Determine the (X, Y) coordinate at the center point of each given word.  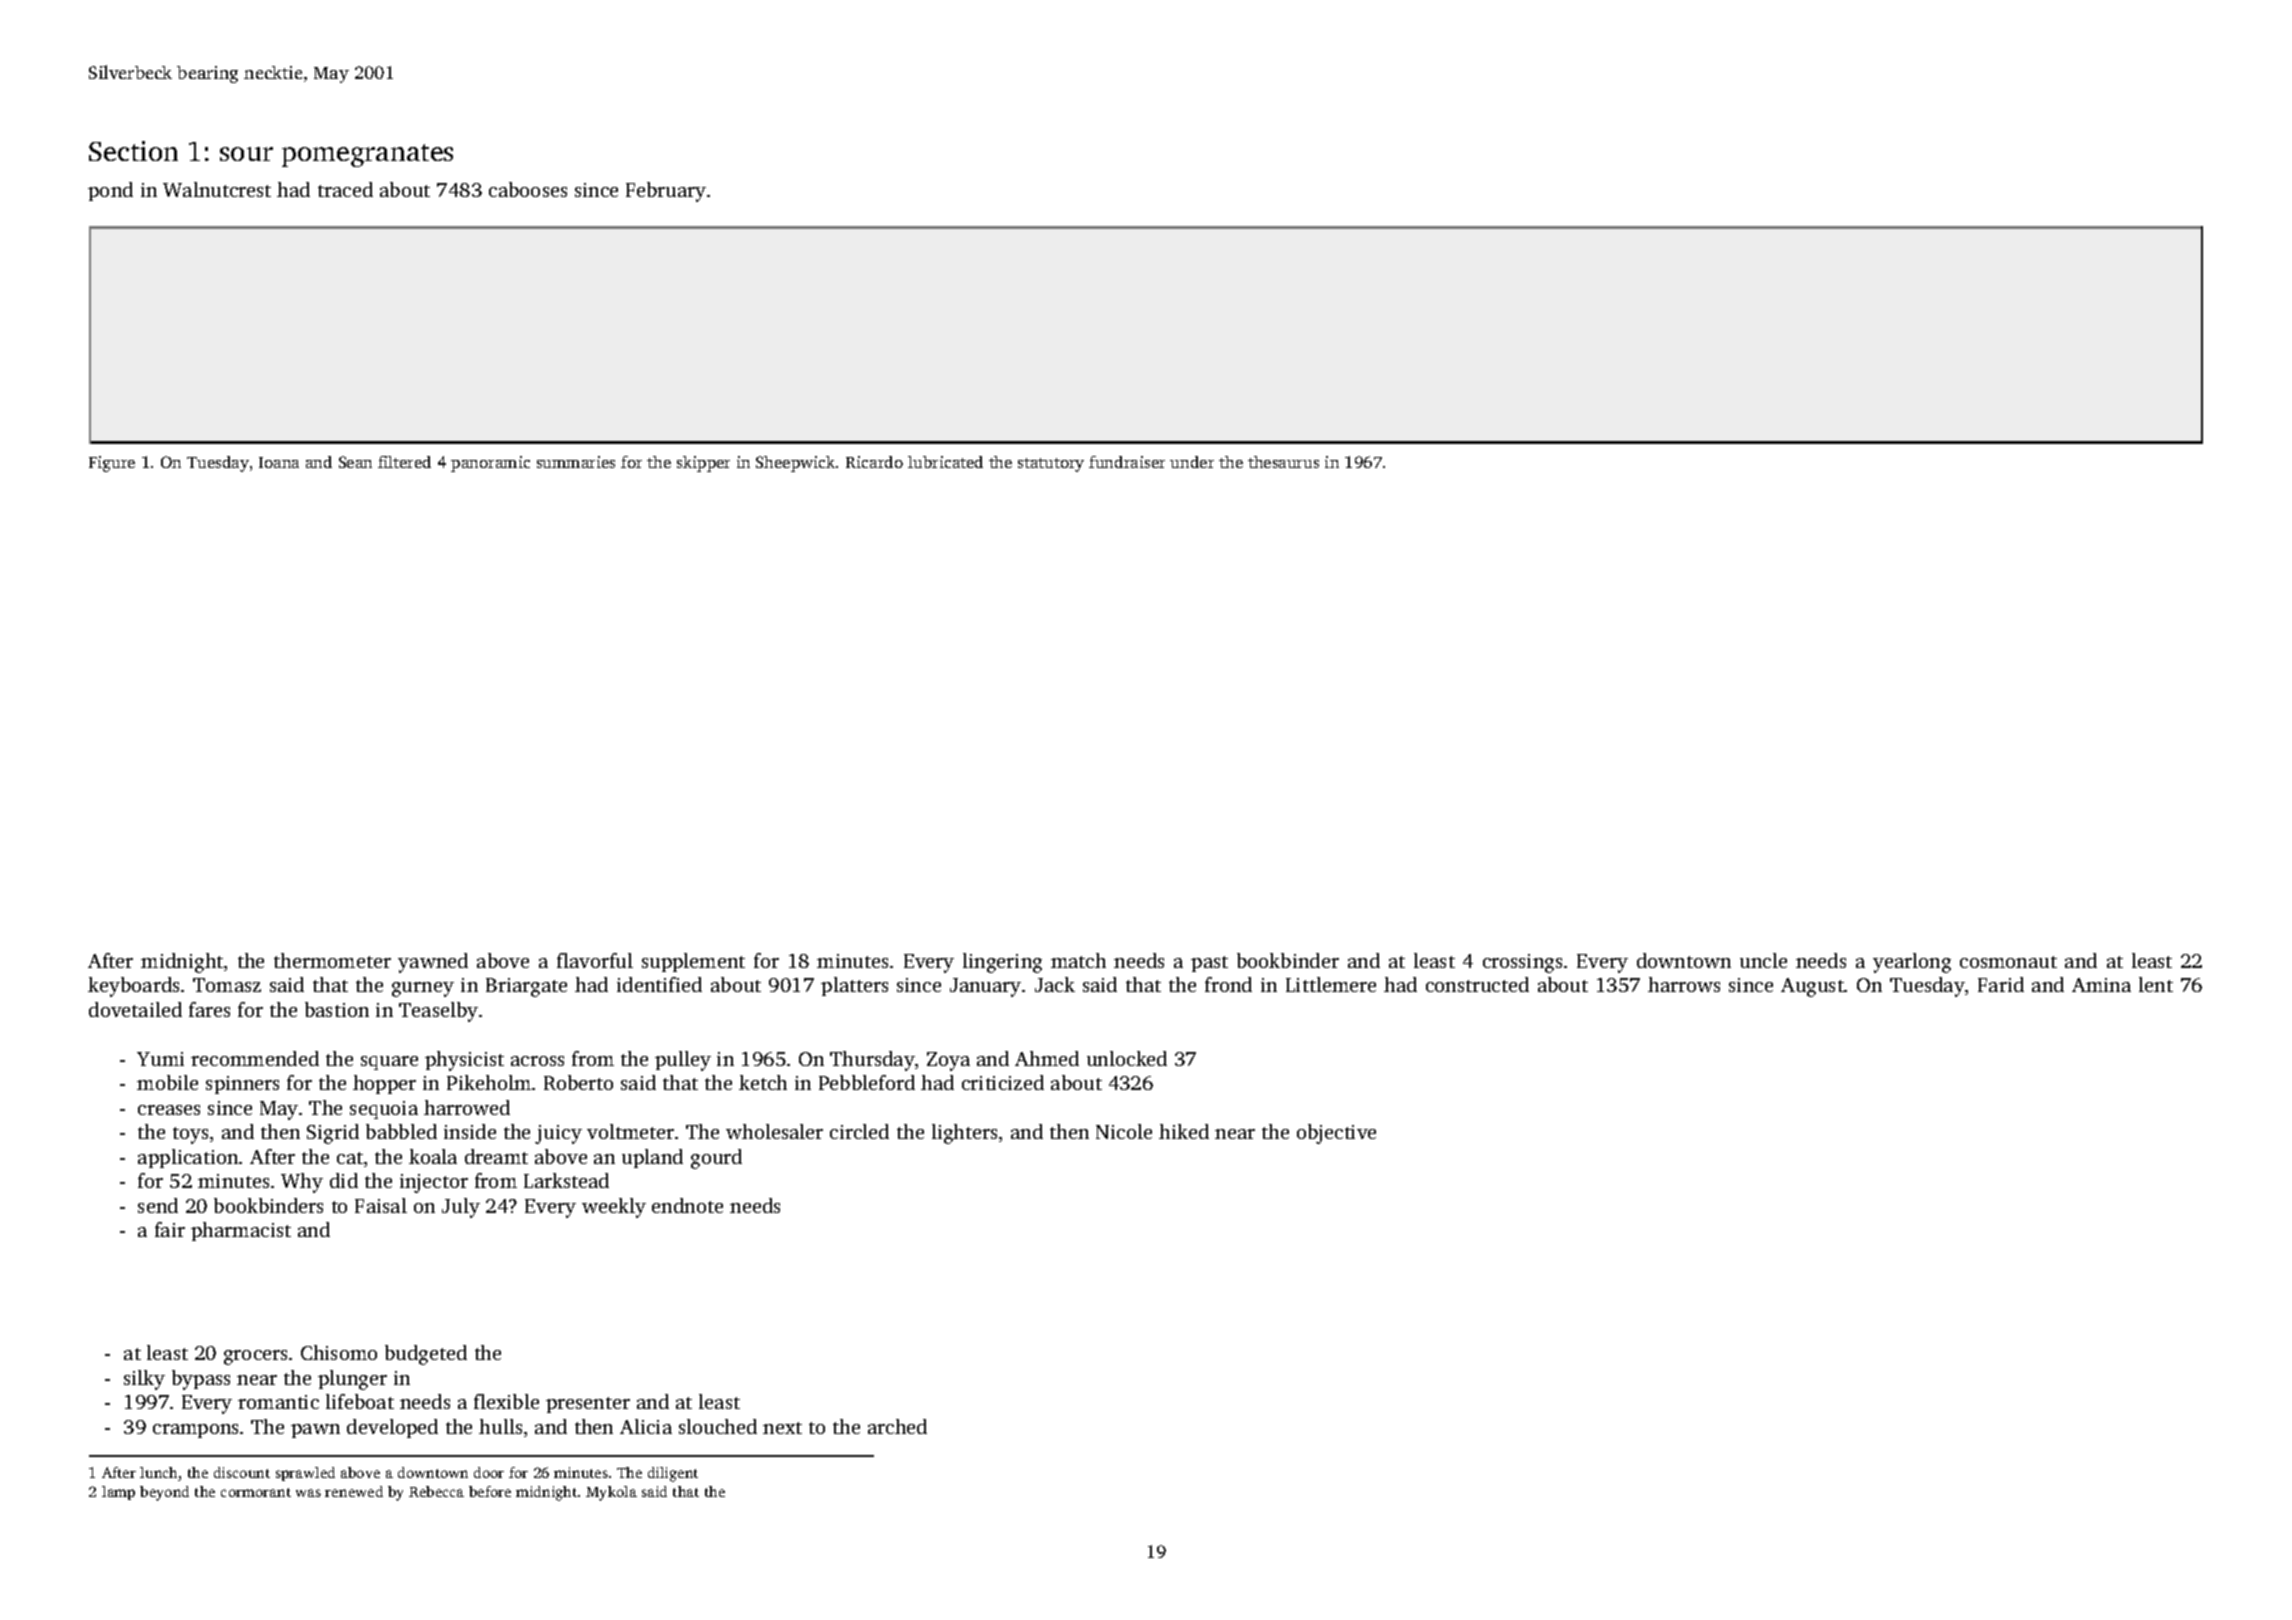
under (1192, 462)
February (666, 192)
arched (897, 1426)
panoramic (490, 464)
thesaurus (1283, 462)
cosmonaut (2008, 962)
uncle (1763, 960)
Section (133, 151)
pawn (315, 1431)
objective (1336, 1134)
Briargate (526, 987)
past (1209, 964)
